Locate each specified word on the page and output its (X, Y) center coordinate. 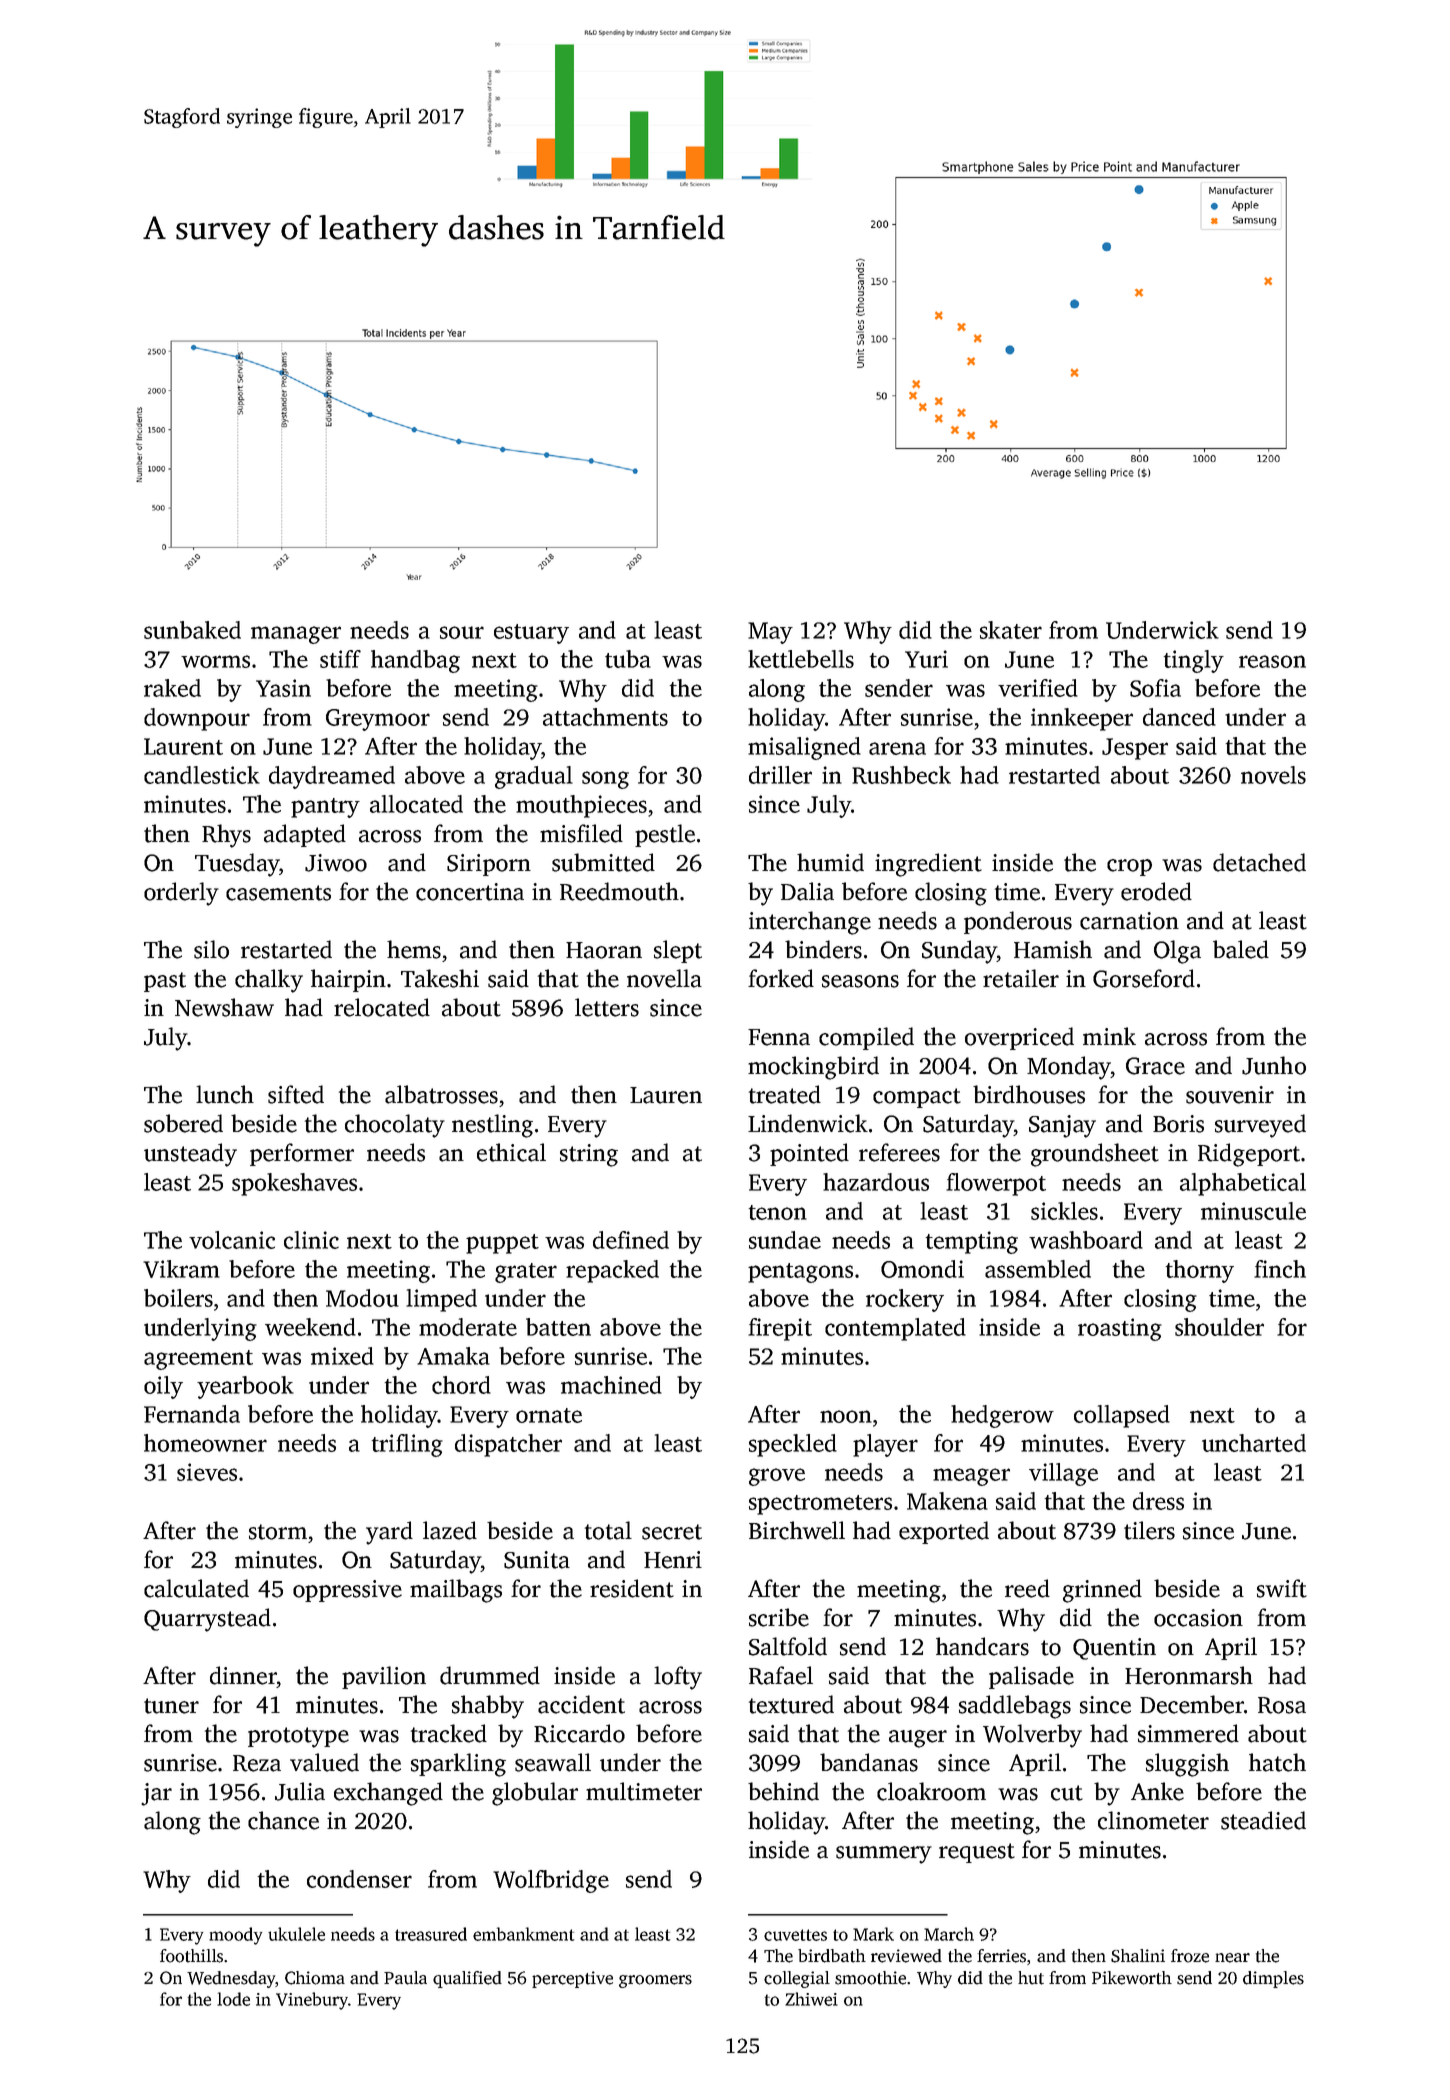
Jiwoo (336, 863)
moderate (468, 1327)
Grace (1155, 1066)
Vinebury (312, 2001)
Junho (1274, 1065)
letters (607, 1007)
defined (631, 1240)
